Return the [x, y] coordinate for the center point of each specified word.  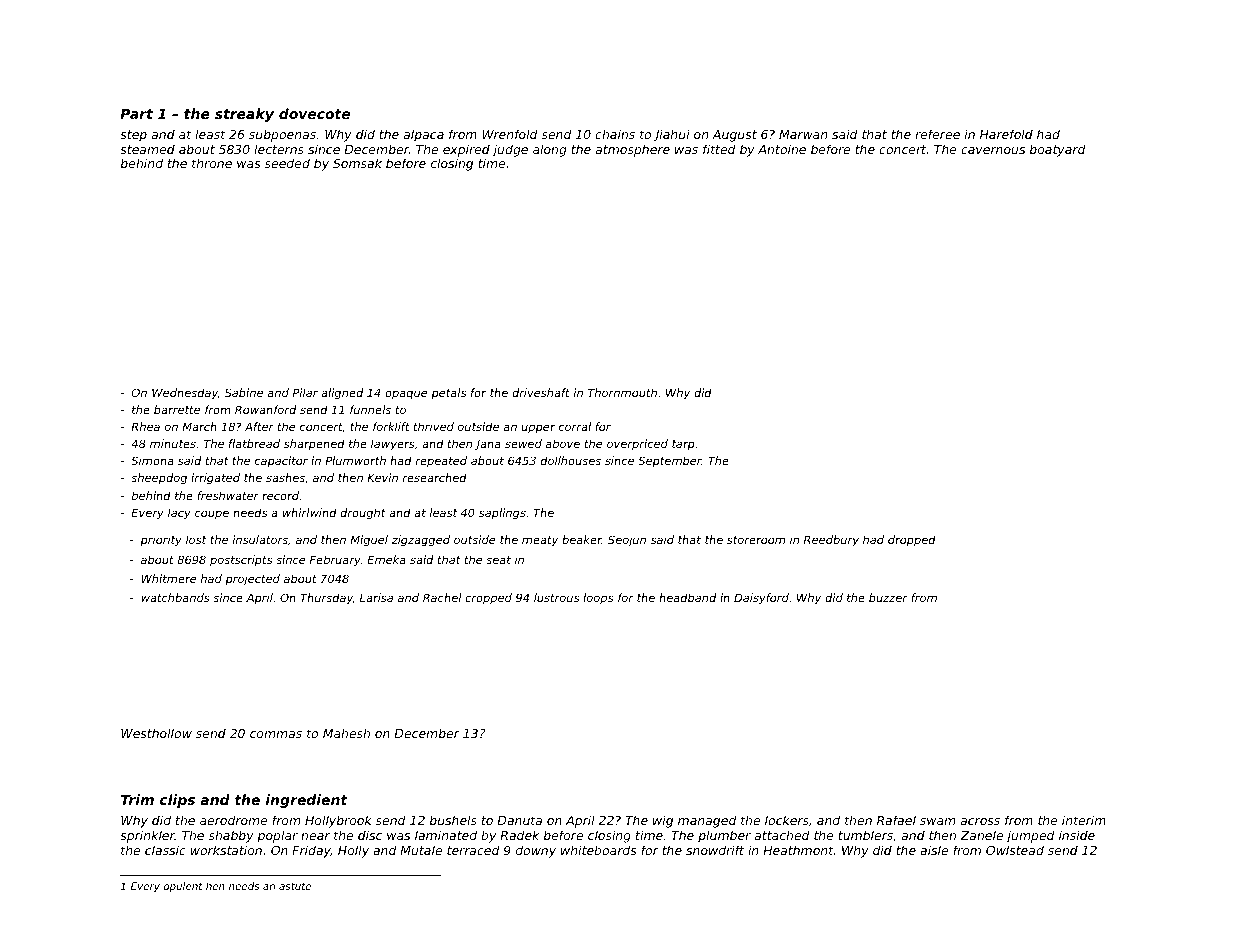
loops [598, 599]
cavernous [993, 150]
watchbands [175, 597]
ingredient [307, 801]
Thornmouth [622, 392]
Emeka [386, 559]
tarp [683, 445]
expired [466, 150]
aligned [342, 394]
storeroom [756, 540]
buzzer [888, 597]
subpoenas [282, 135]
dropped [912, 541]
